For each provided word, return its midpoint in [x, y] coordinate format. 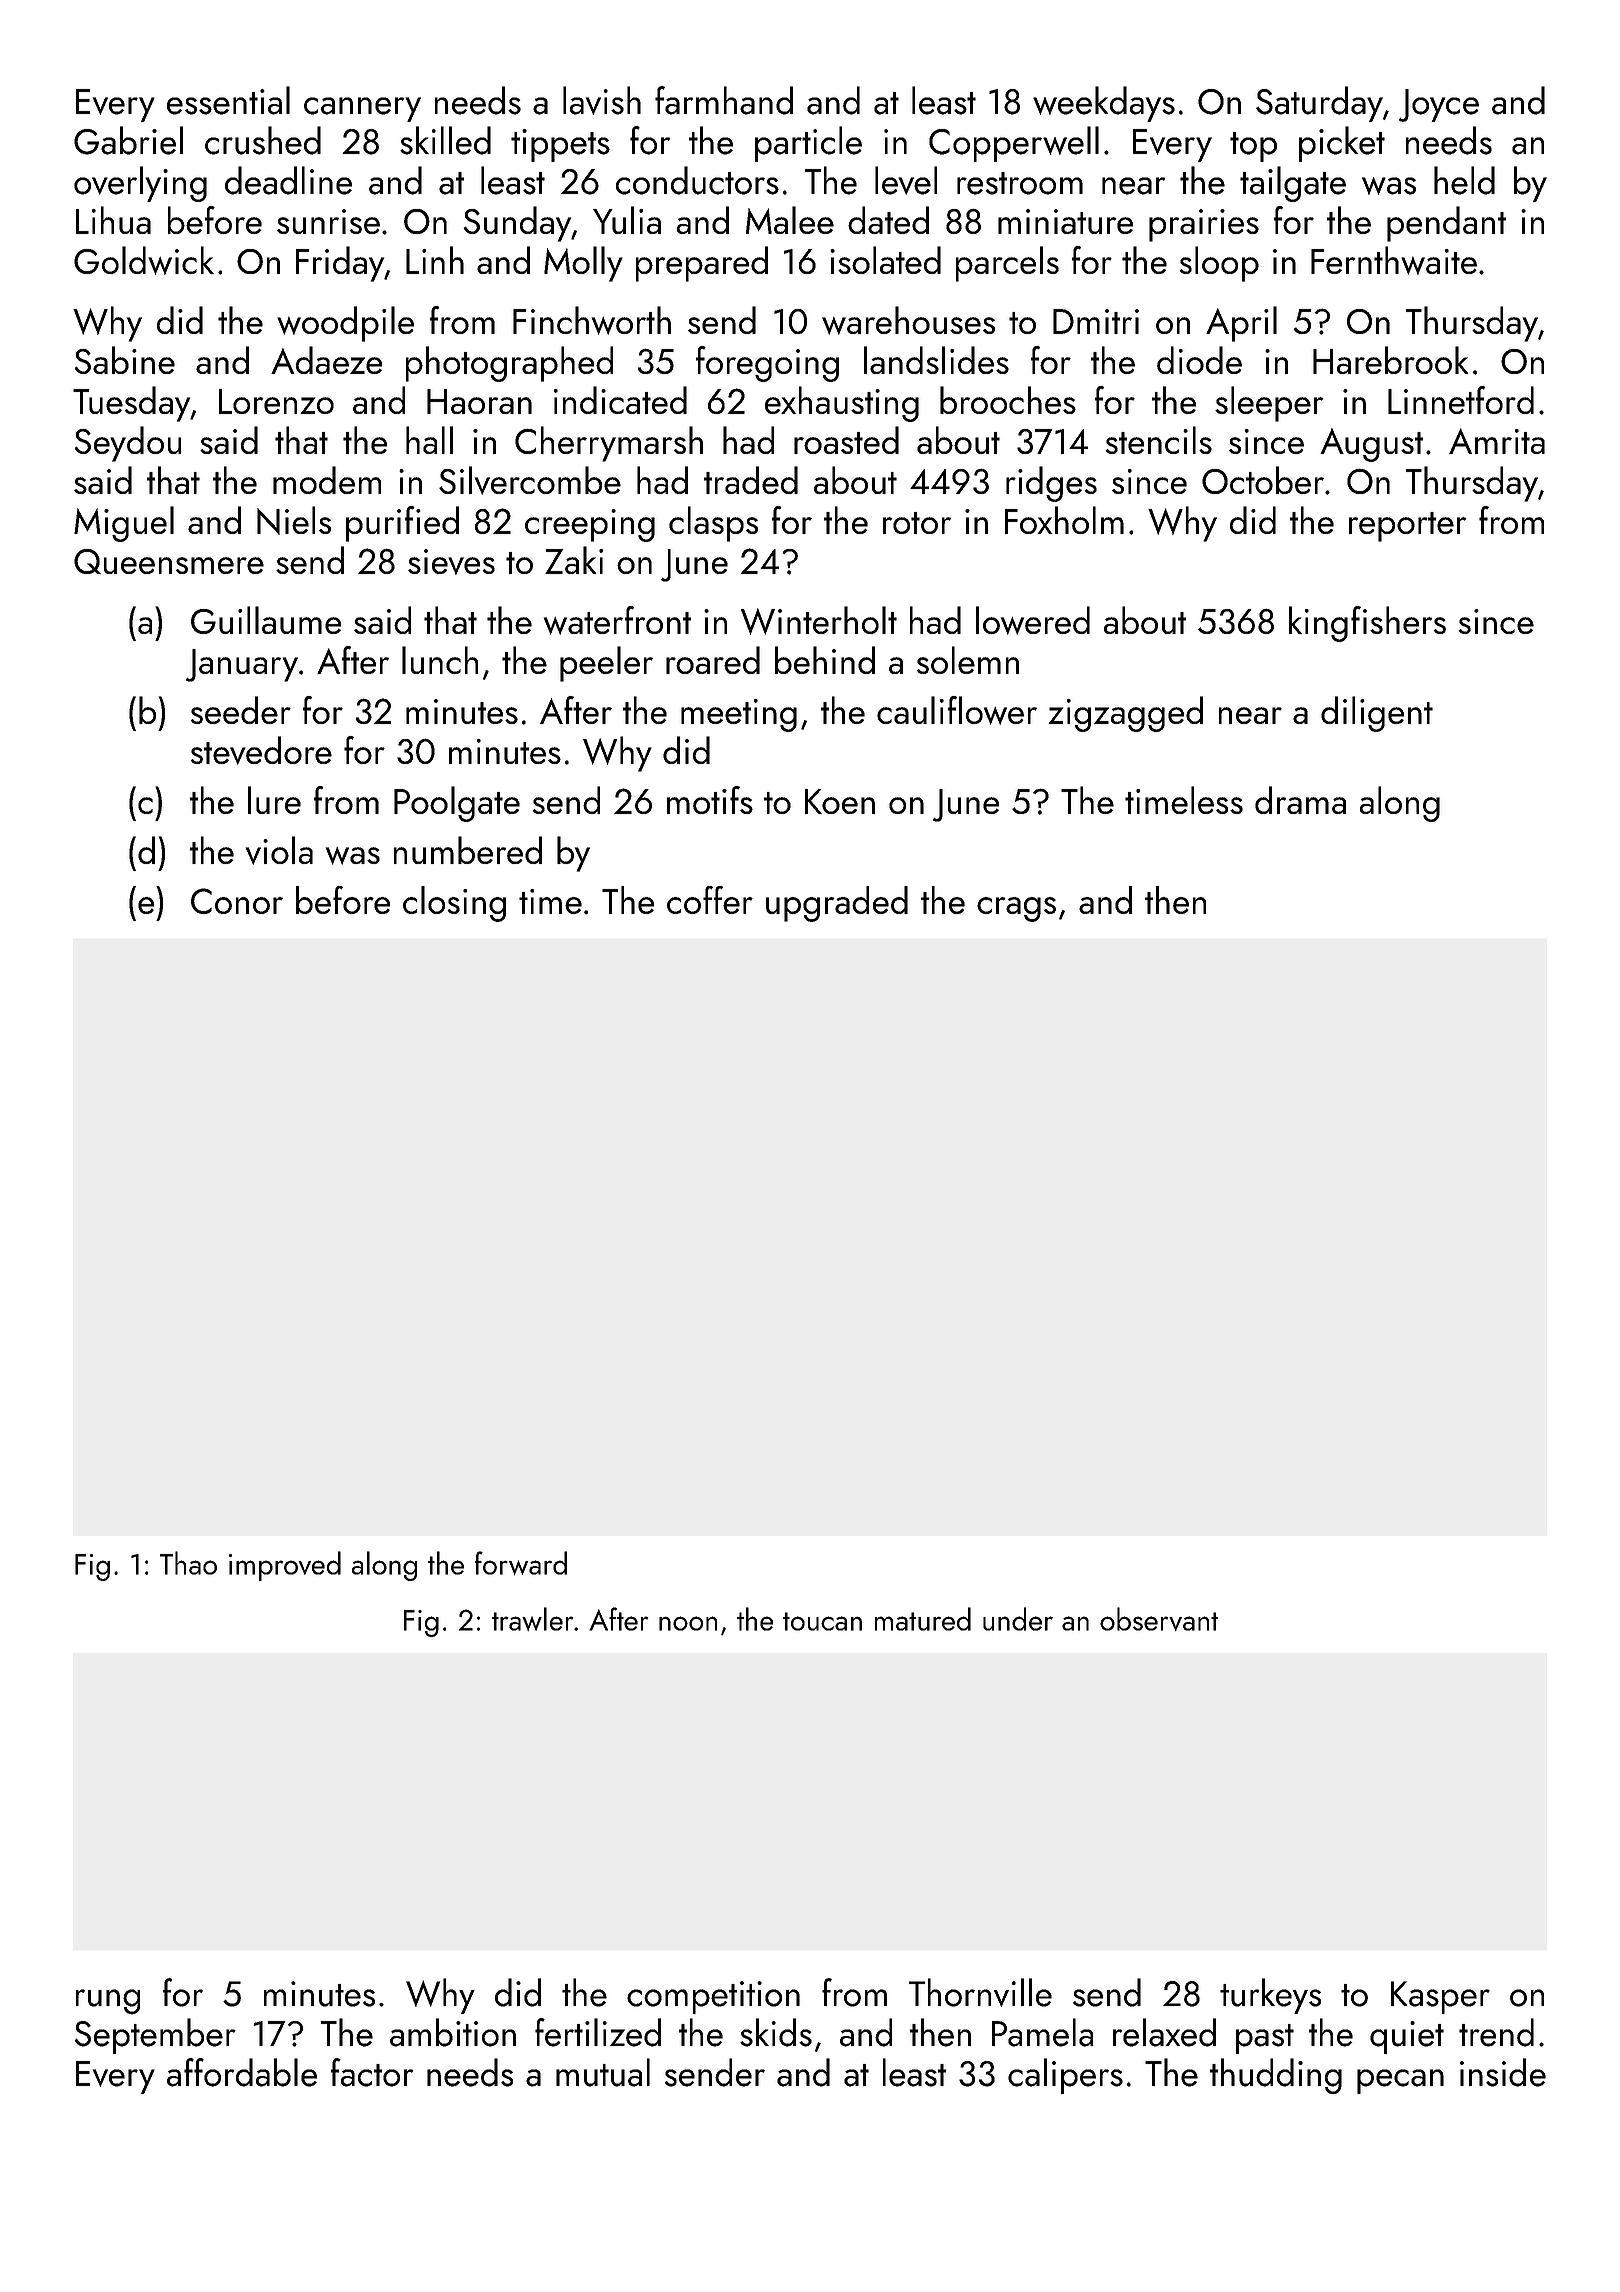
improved [285, 1566]
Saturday [1319, 104]
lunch [440, 660]
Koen [840, 801]
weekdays [1104, 104]
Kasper [1440, 1997]
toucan [822, 1621]
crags [1016, 909]
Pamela [1042, 2032]
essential [228, 100]
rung [108, 2002]
